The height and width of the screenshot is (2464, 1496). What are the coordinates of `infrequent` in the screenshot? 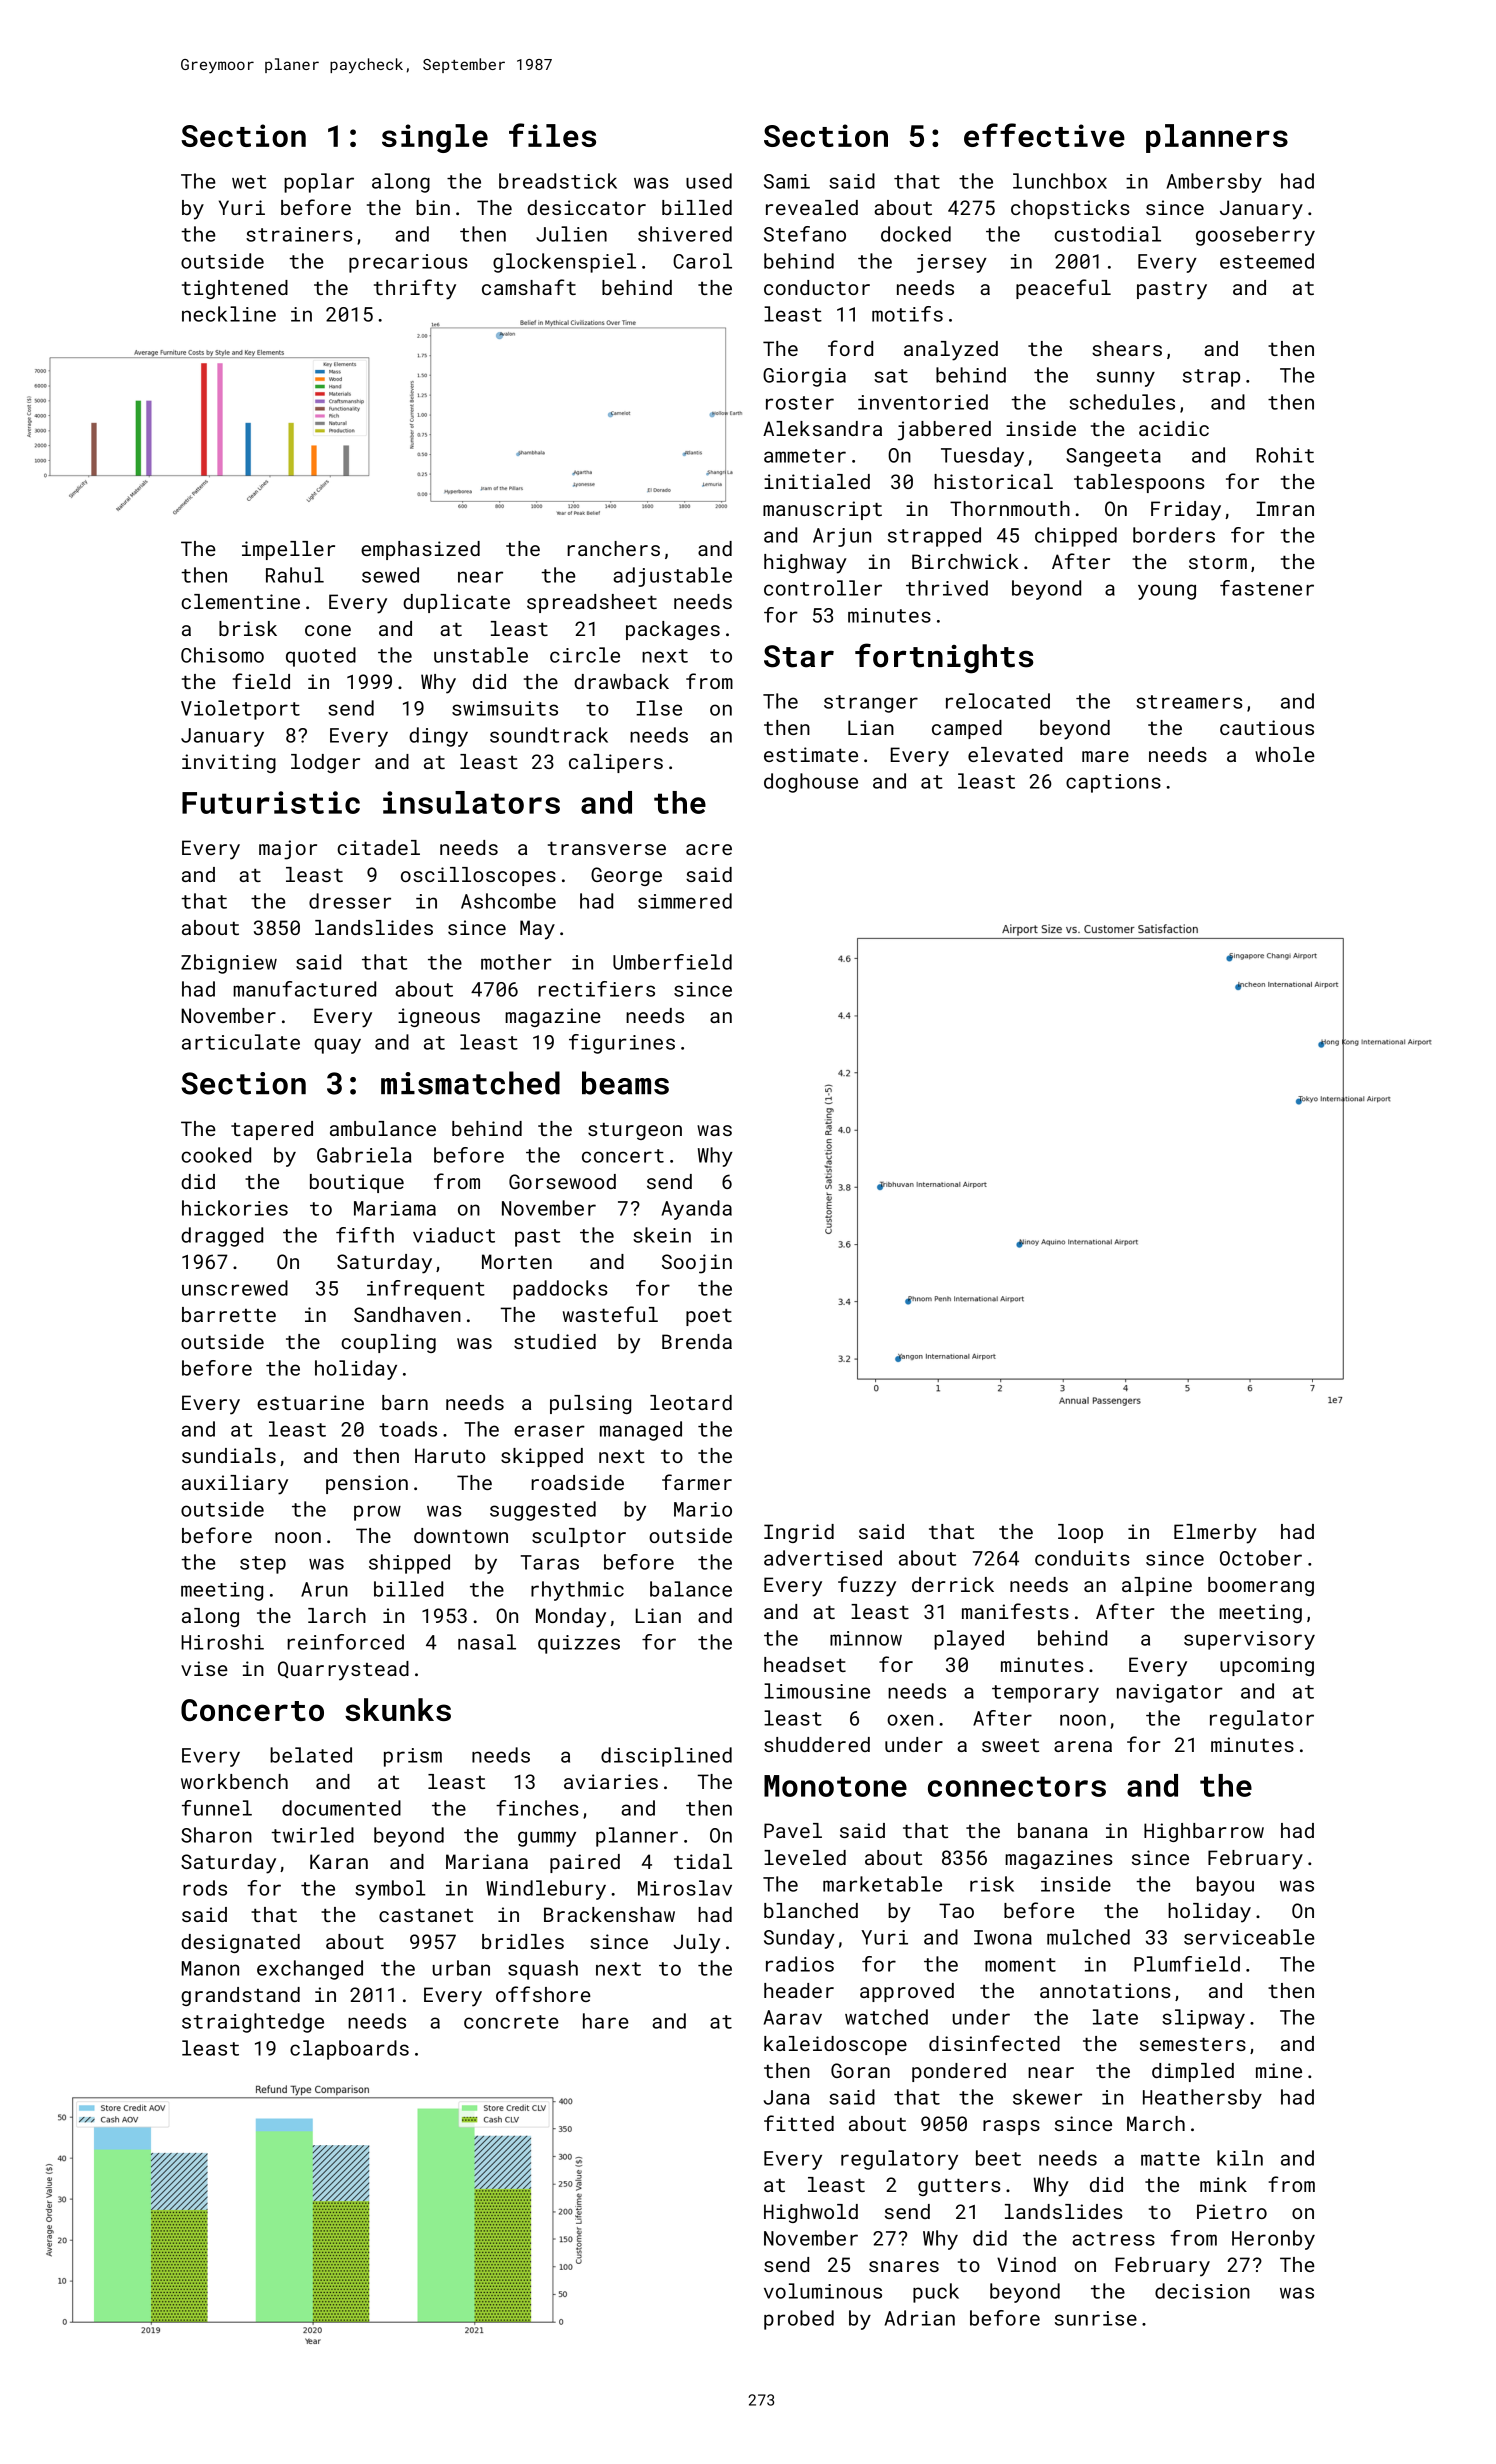 It's located at (426, 1290).
